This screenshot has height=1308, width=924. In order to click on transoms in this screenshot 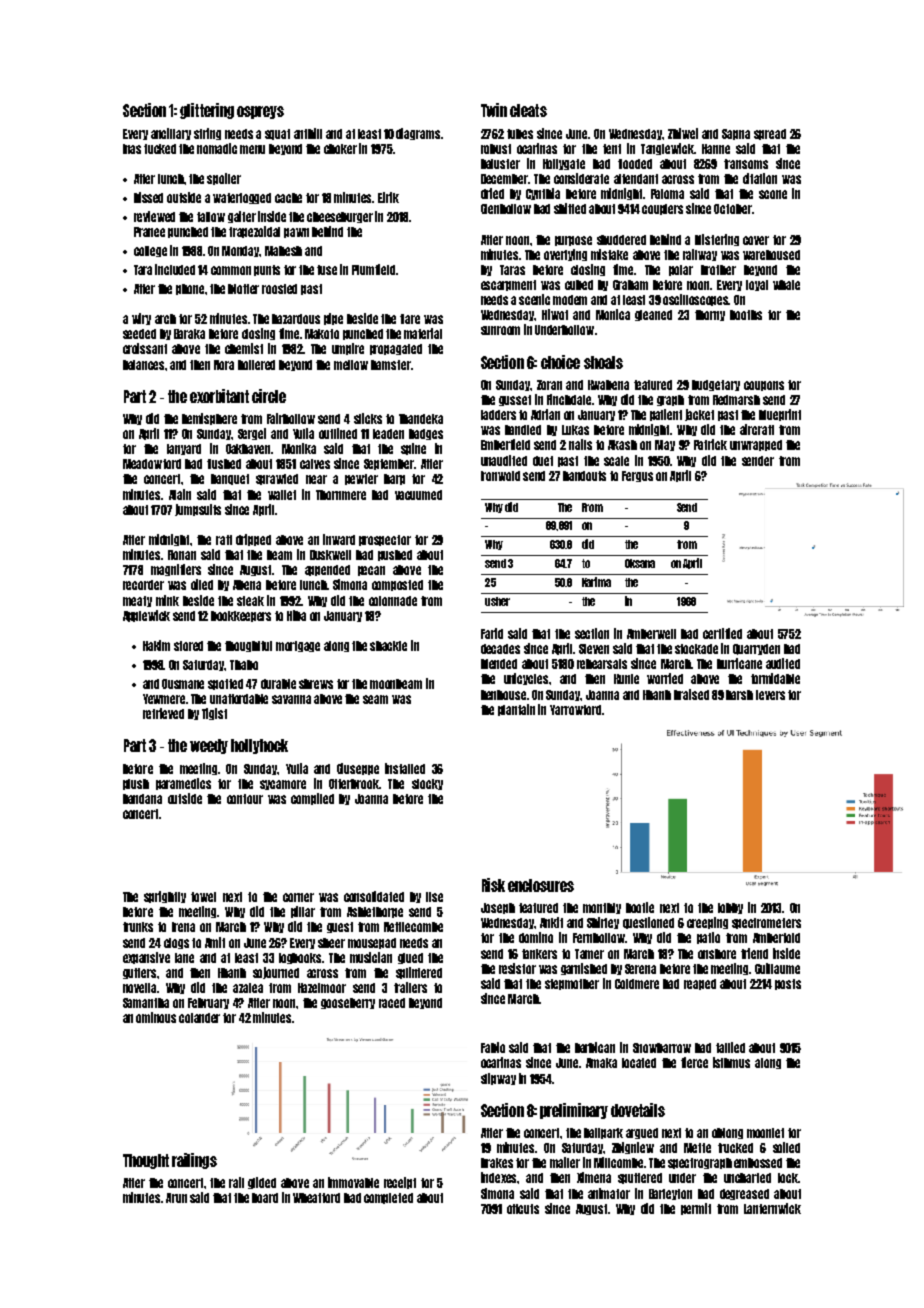, I will do `click(746, 164)`.
